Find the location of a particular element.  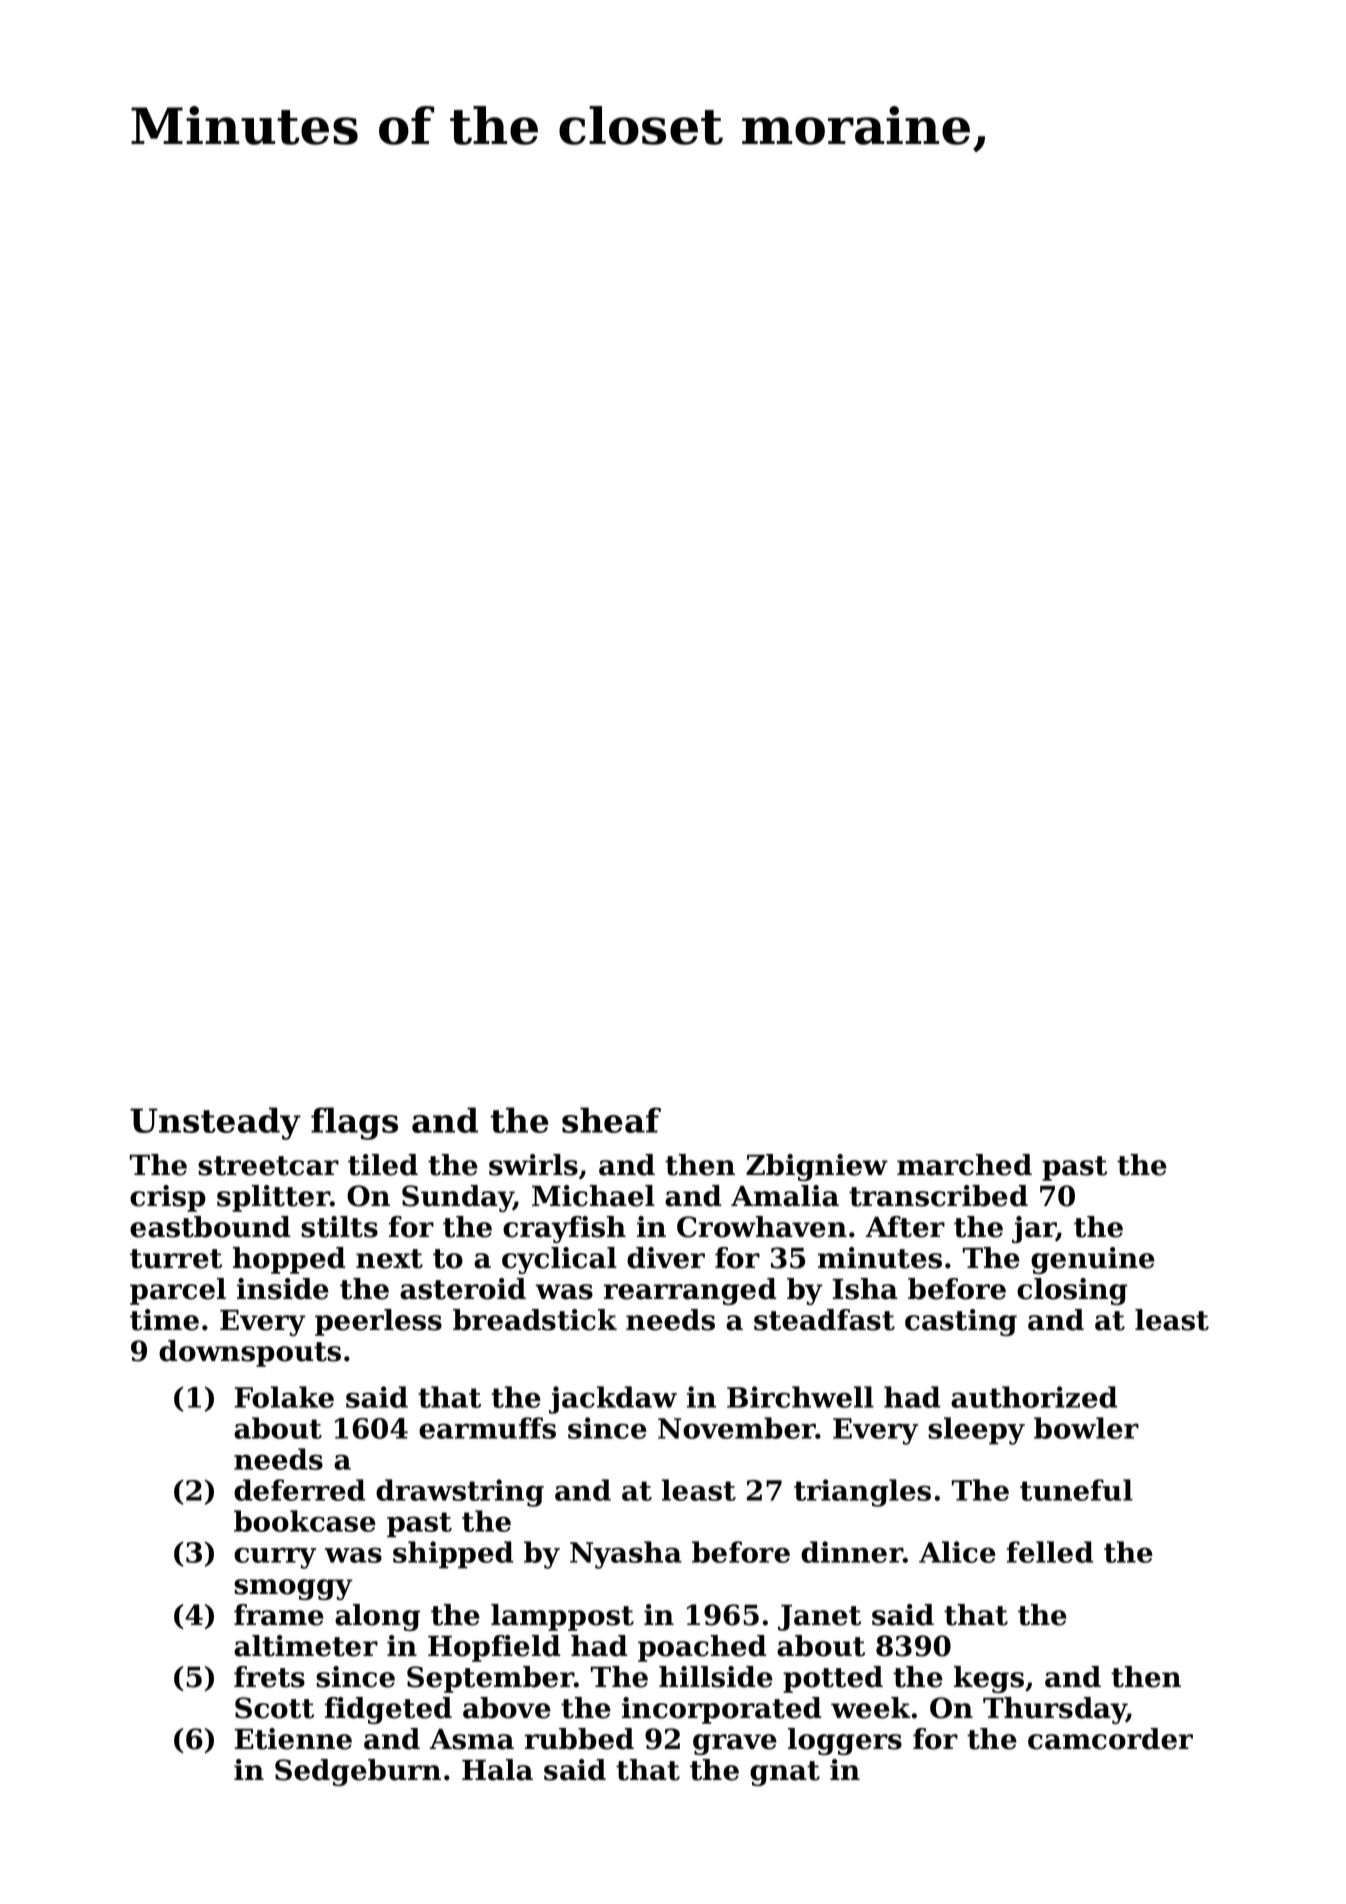

dinner is located at coordinates (852, 1552).
